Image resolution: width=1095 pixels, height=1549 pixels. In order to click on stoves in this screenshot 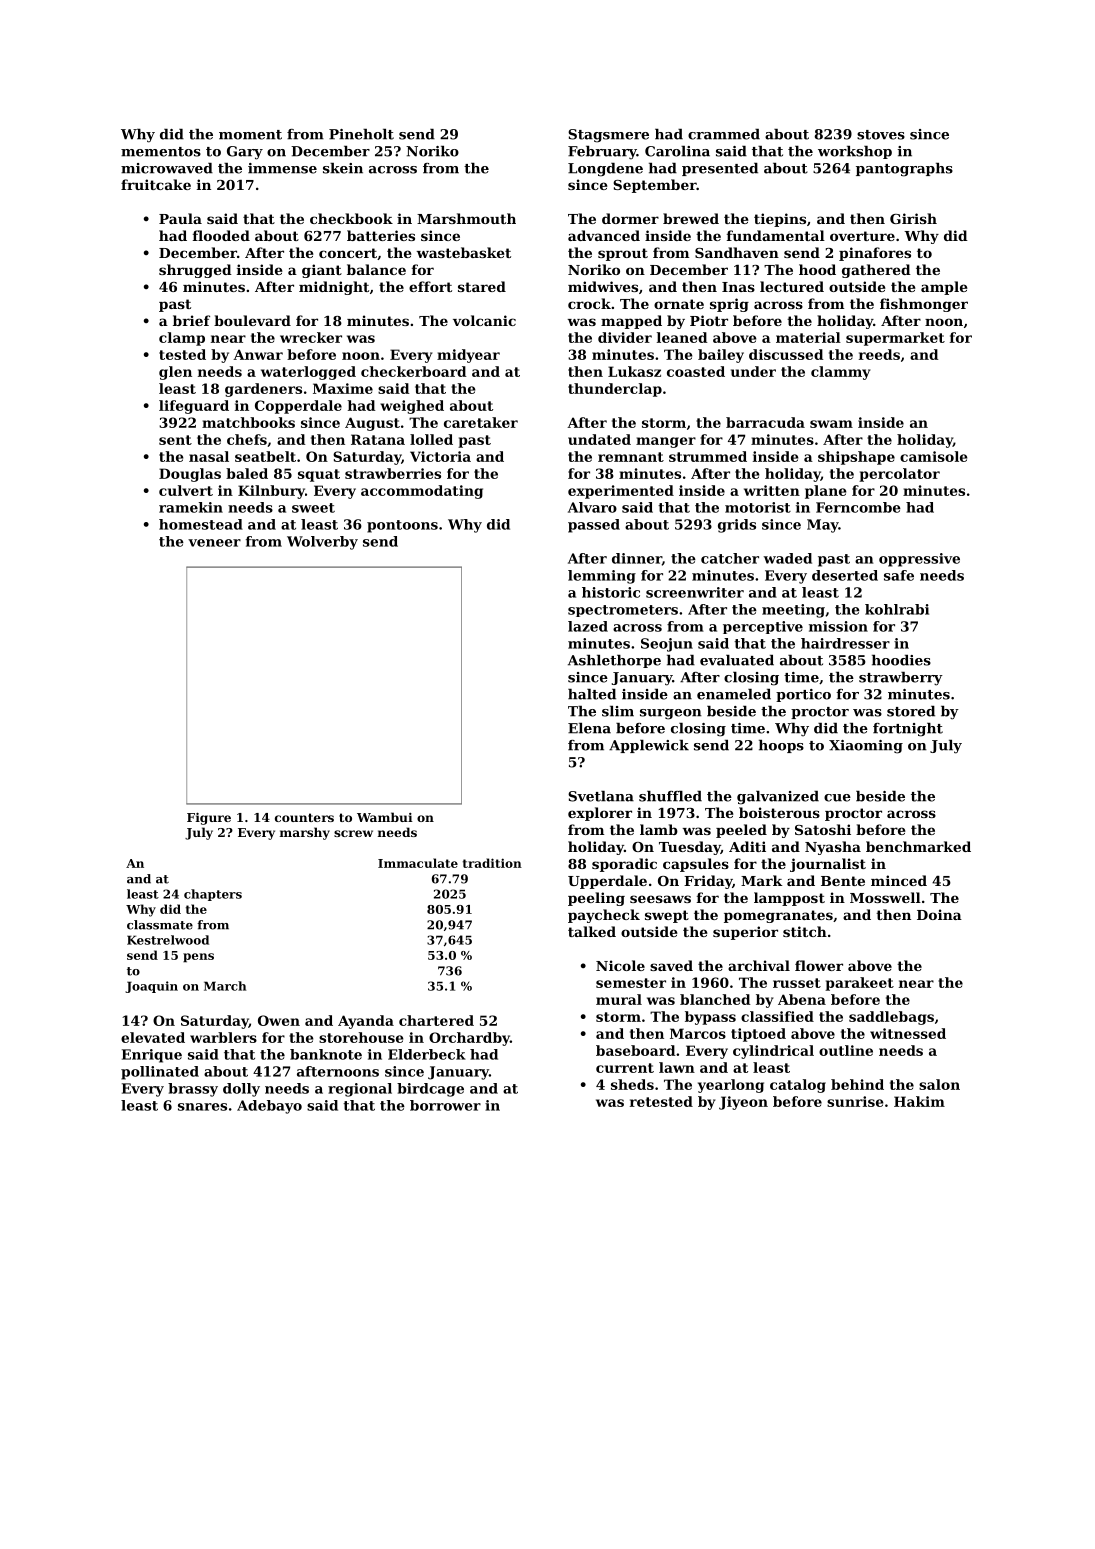, I will do `click(881, 135)`.
